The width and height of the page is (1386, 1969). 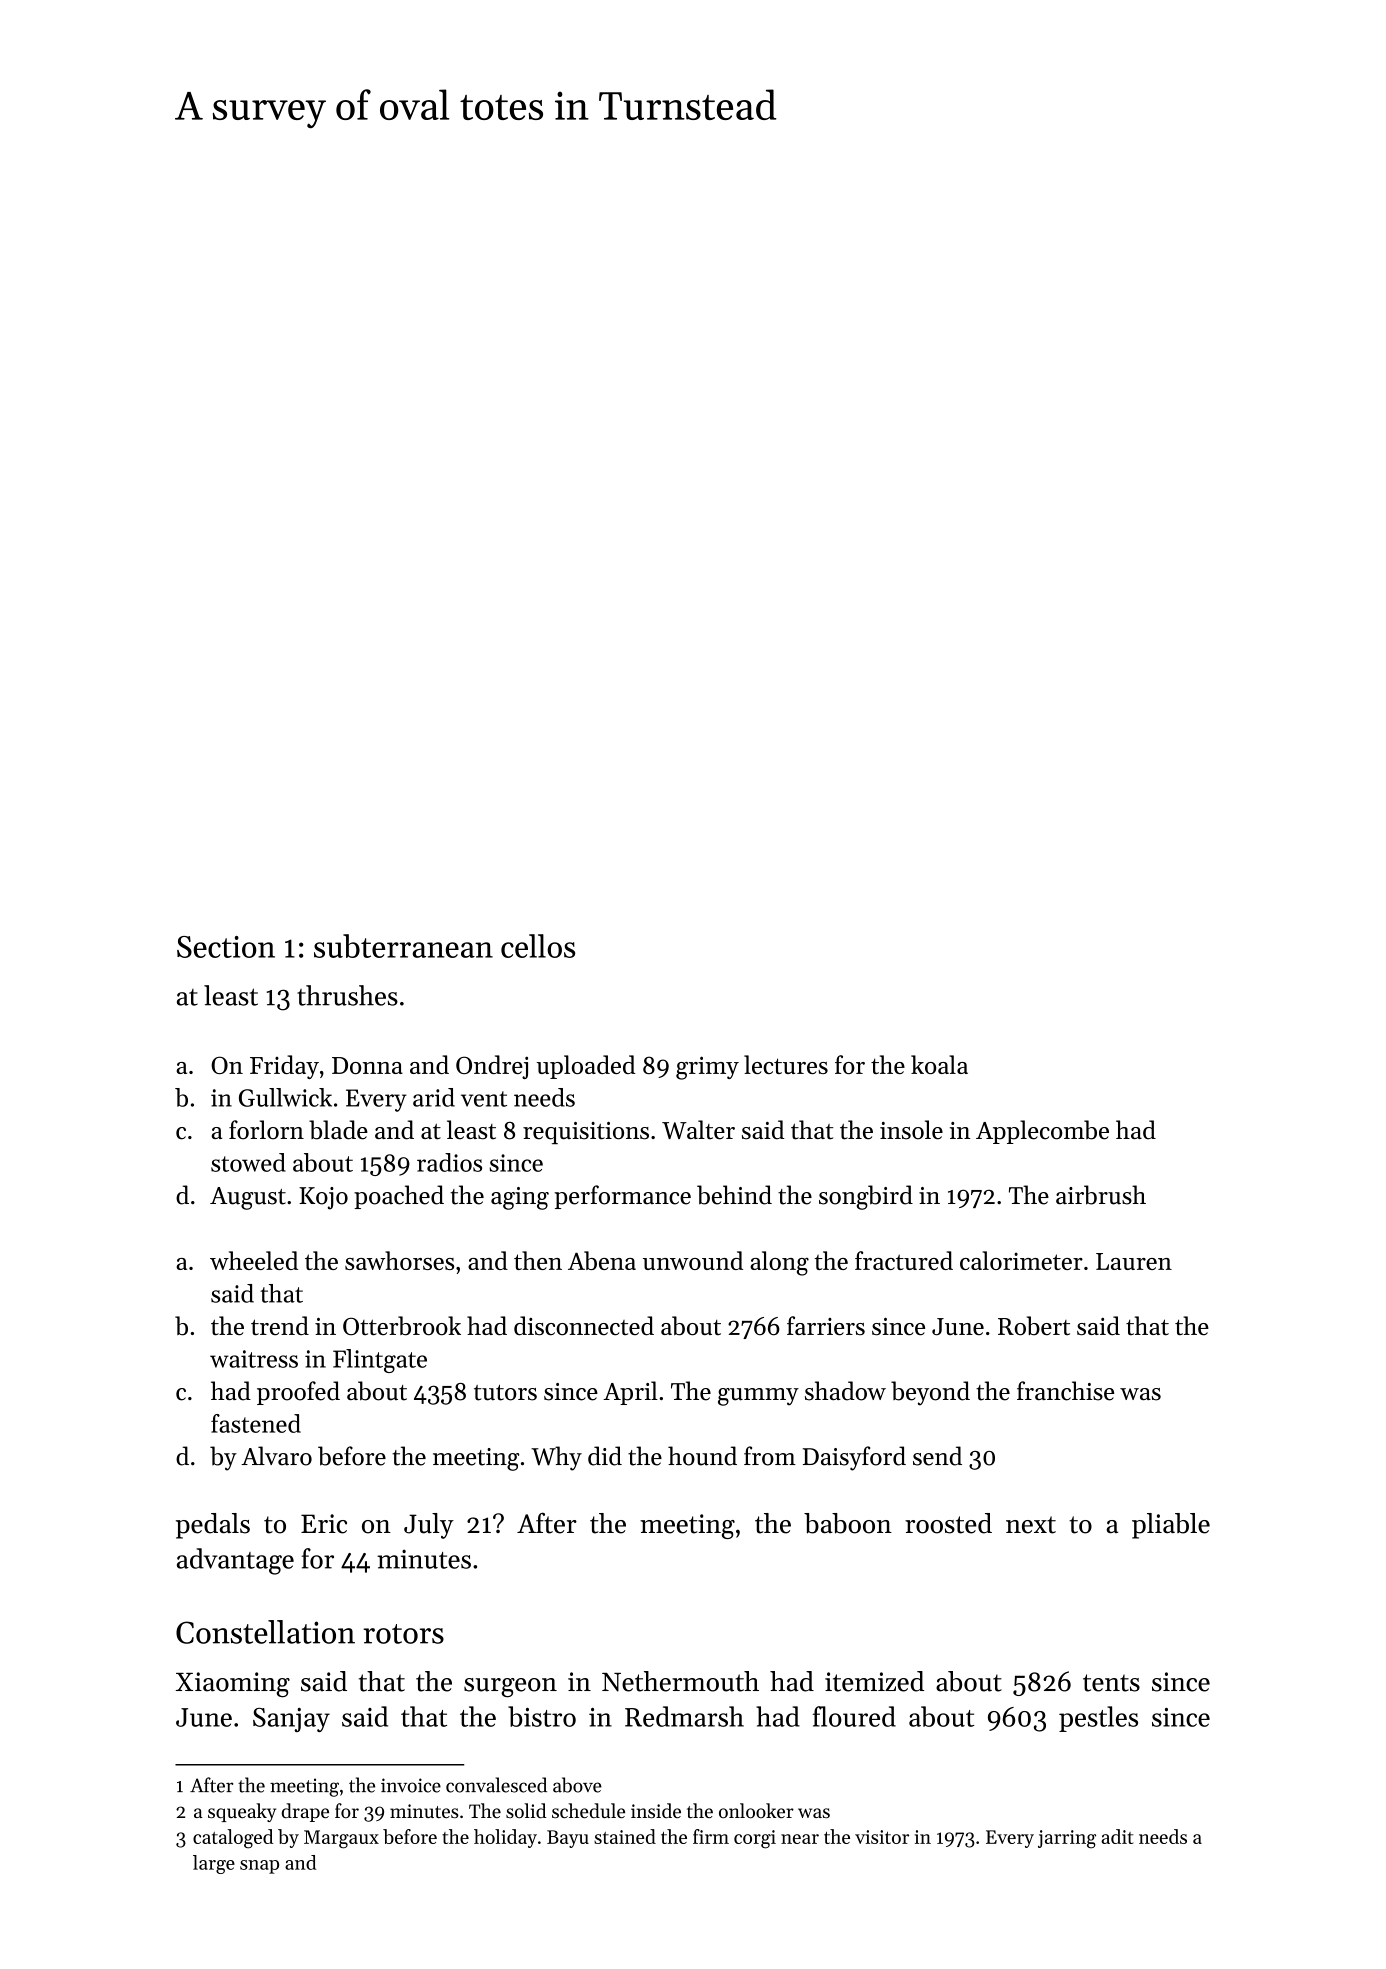 What do you see at coordinates (584, 1326) in the page?
I see `disconnected` at bounding box center [584, 1326].
